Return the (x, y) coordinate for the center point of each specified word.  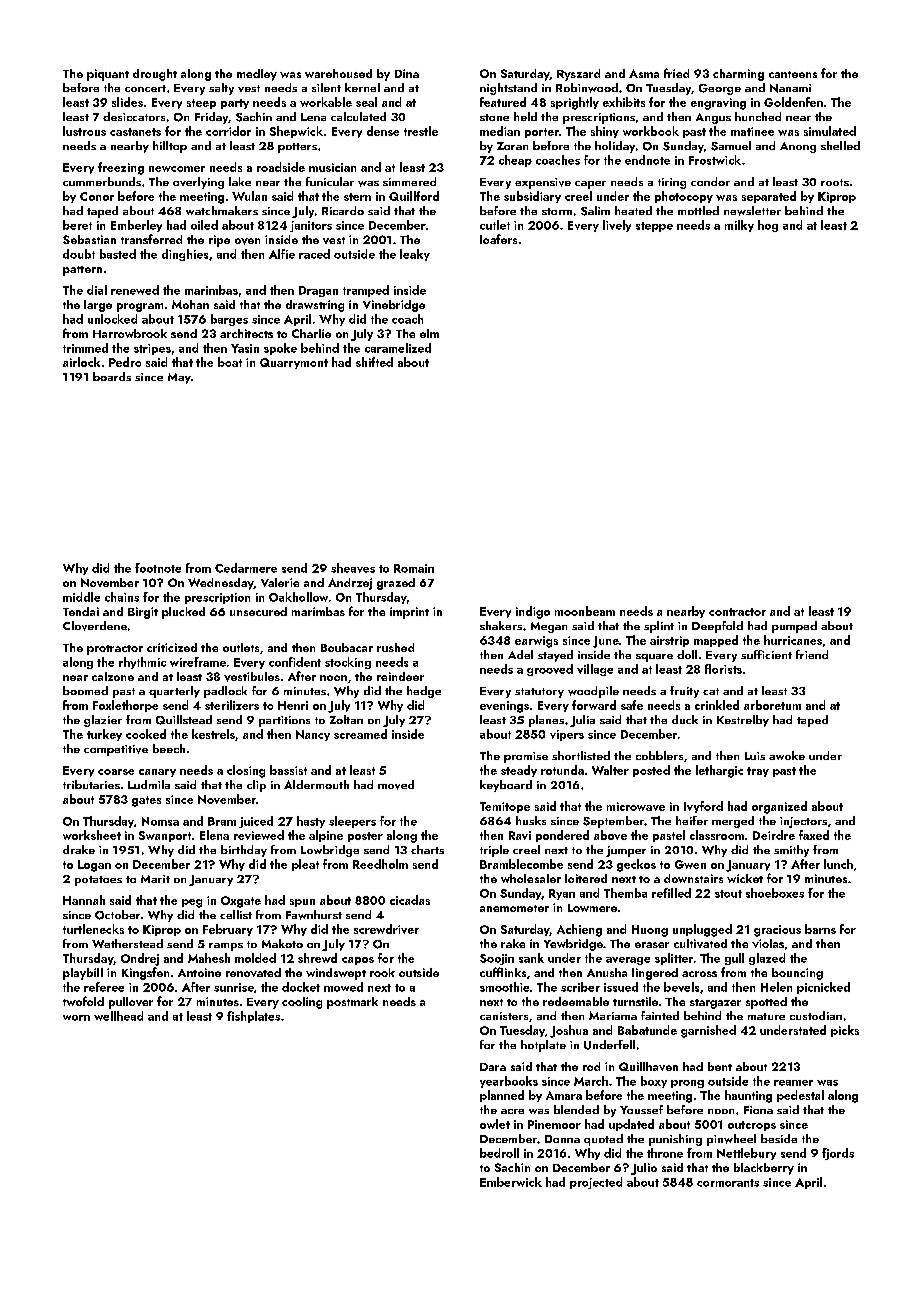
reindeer (400, 676)
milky (739, 226)
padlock (225, 692)
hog (768, 226)
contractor (737, 612)
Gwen (690, 864)
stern (357, 197)
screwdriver (386, 929)
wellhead (118, 1016)
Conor (97, 196)
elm (429, 333)
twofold (83, 1001)
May (179, 378)
